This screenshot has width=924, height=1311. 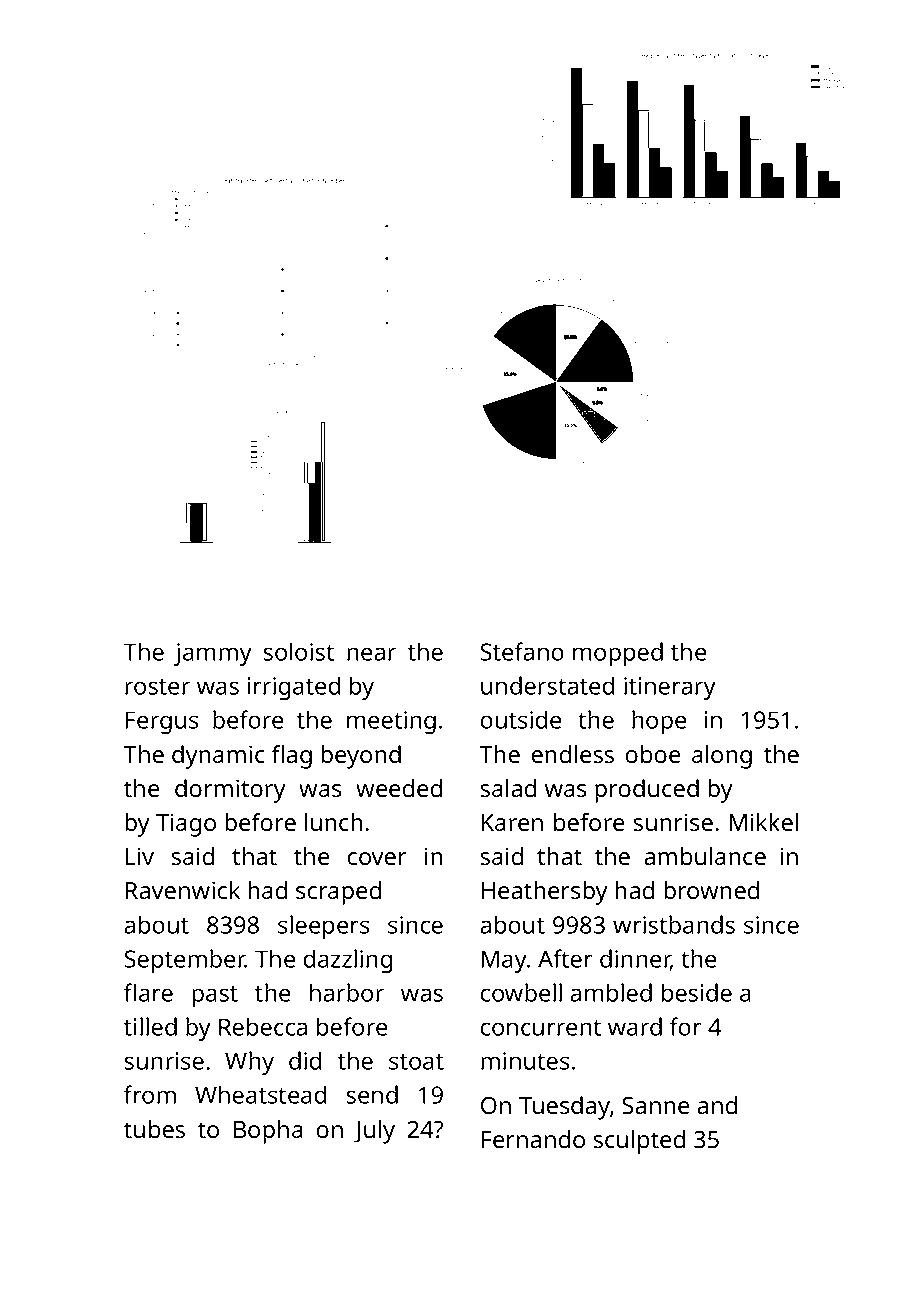 I want to click on irrigated, so click(x=294, y=688).
